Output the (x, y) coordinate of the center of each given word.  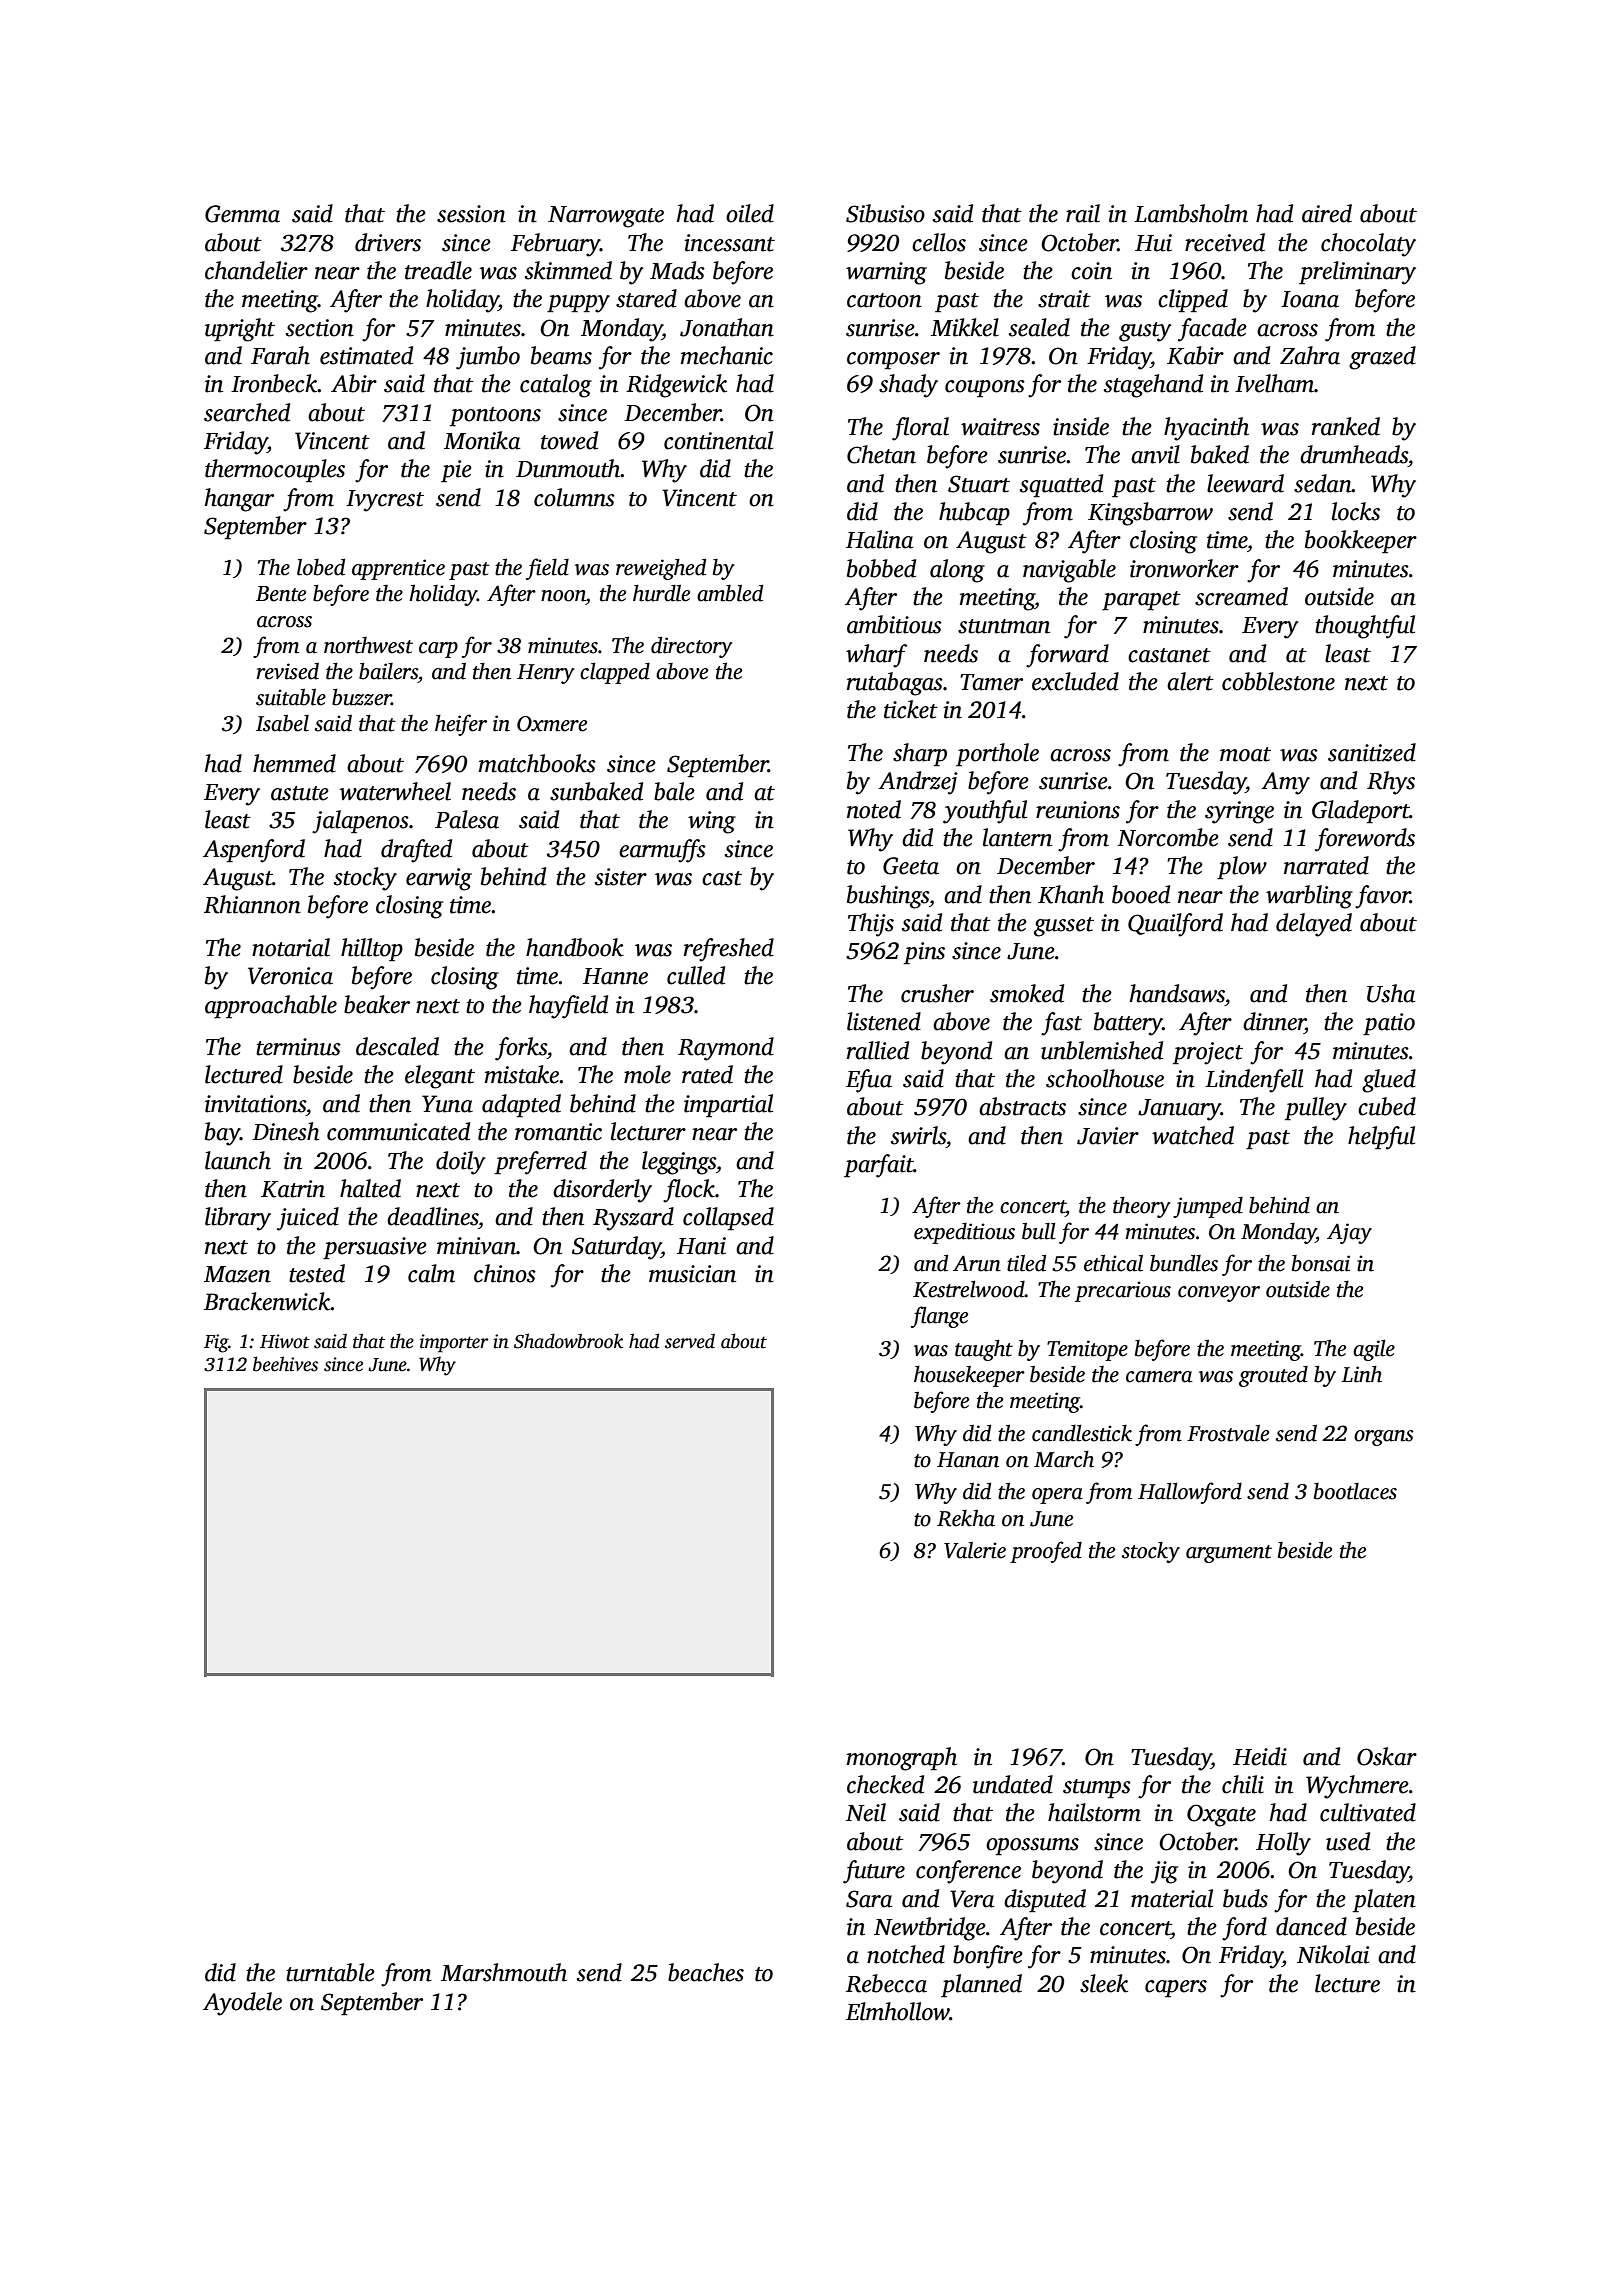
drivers (388, 242)
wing (712, 822)
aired (1327, 213)
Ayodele (242, 2004)
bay (222, 1134)
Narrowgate (606, 217)
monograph (902, 1759)
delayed (1314, 925)
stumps (1097, 1788)
